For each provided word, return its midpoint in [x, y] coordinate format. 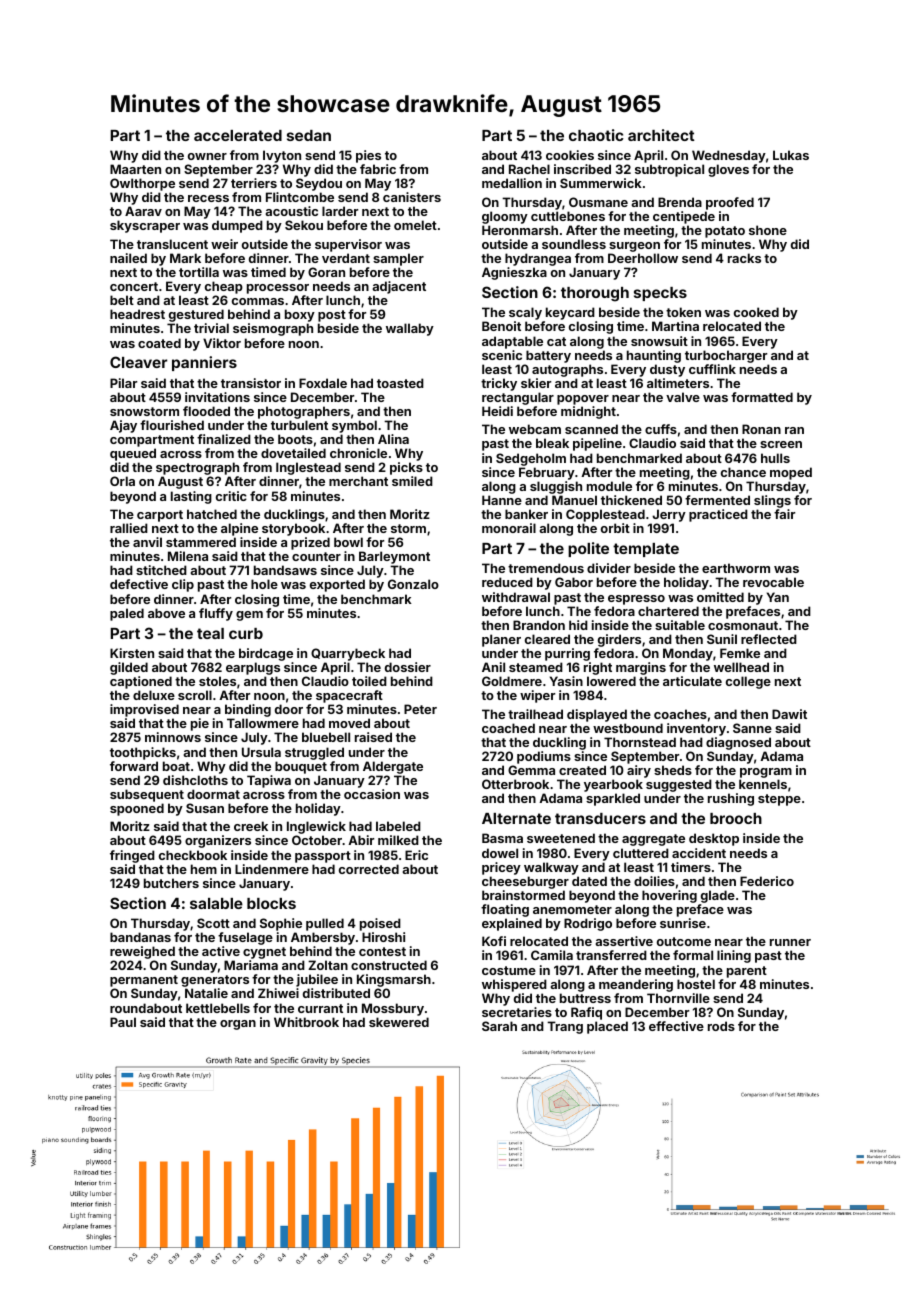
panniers [204, 363]
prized [310, 543]
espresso [636, 600]
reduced [507, 582]
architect [661, 135]
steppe [779, 800]
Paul [123, 1022]
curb [246, 633]
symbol [354, 426]
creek [251, 826]
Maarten [135, 169]
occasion [372, 794]
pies [368, 156]
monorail [509, 528]
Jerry [669, 515]
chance [743, 472]
